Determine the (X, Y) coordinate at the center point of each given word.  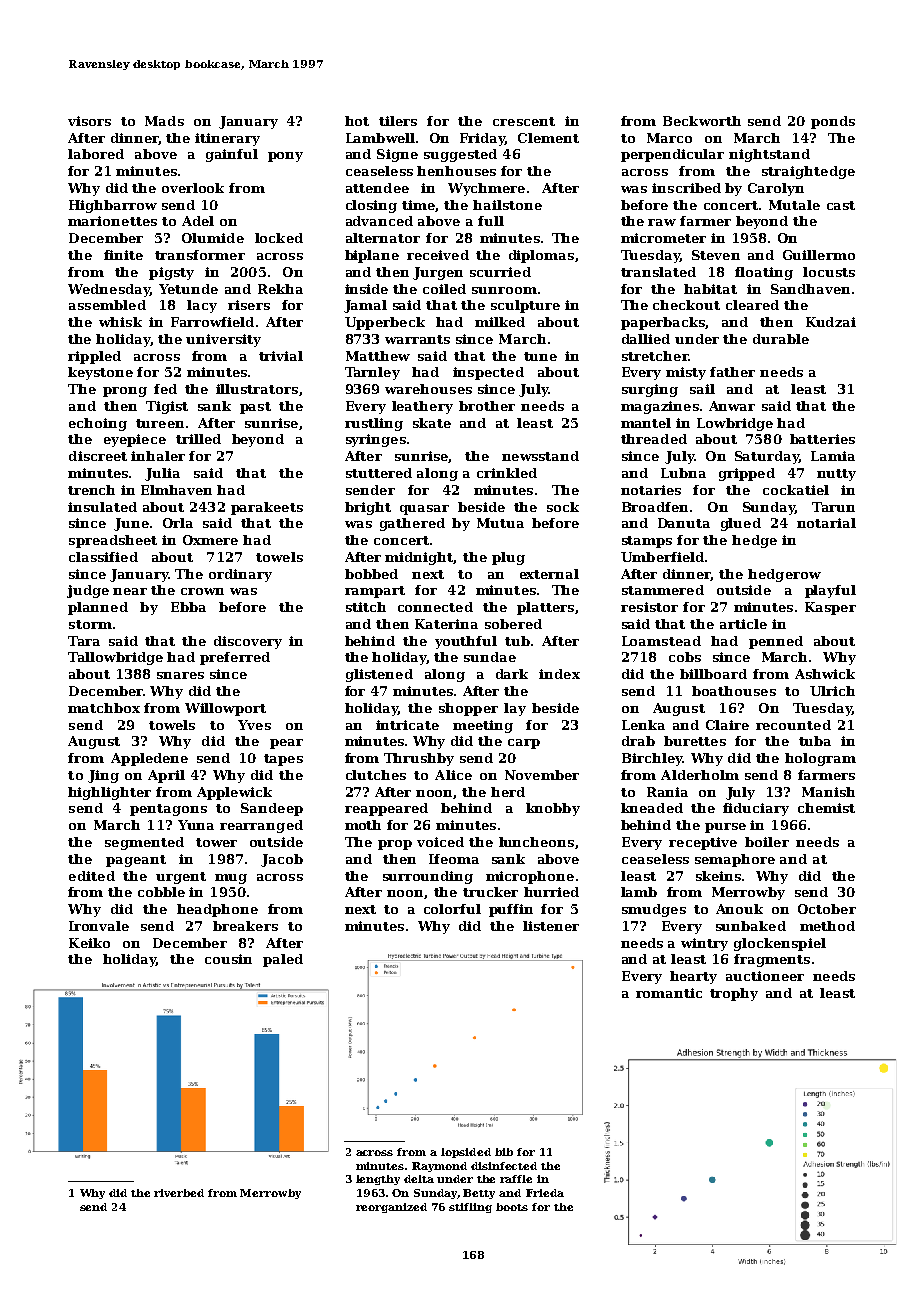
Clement (548, 138)
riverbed (179, 1193)
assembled (107, 305)
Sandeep (272, 809)
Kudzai (831, 322)
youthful (466, 642)
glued (741, 524)
